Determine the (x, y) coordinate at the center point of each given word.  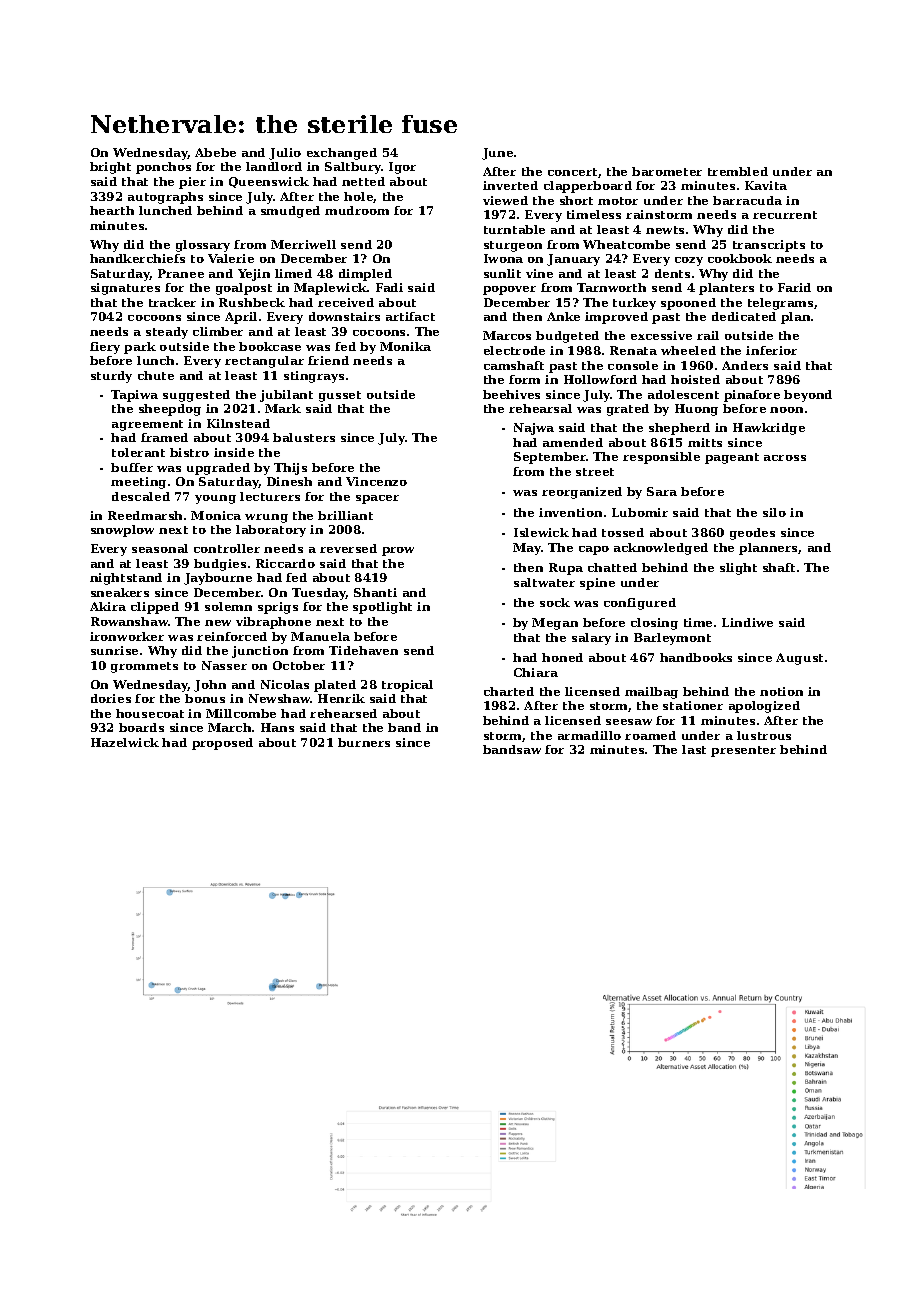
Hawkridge (769, 429)
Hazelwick (125, 742)
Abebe (215, 152)
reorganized (582, 493)
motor (618, 201)
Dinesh (289, 481)
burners (364, 742)
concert (572, 172)
